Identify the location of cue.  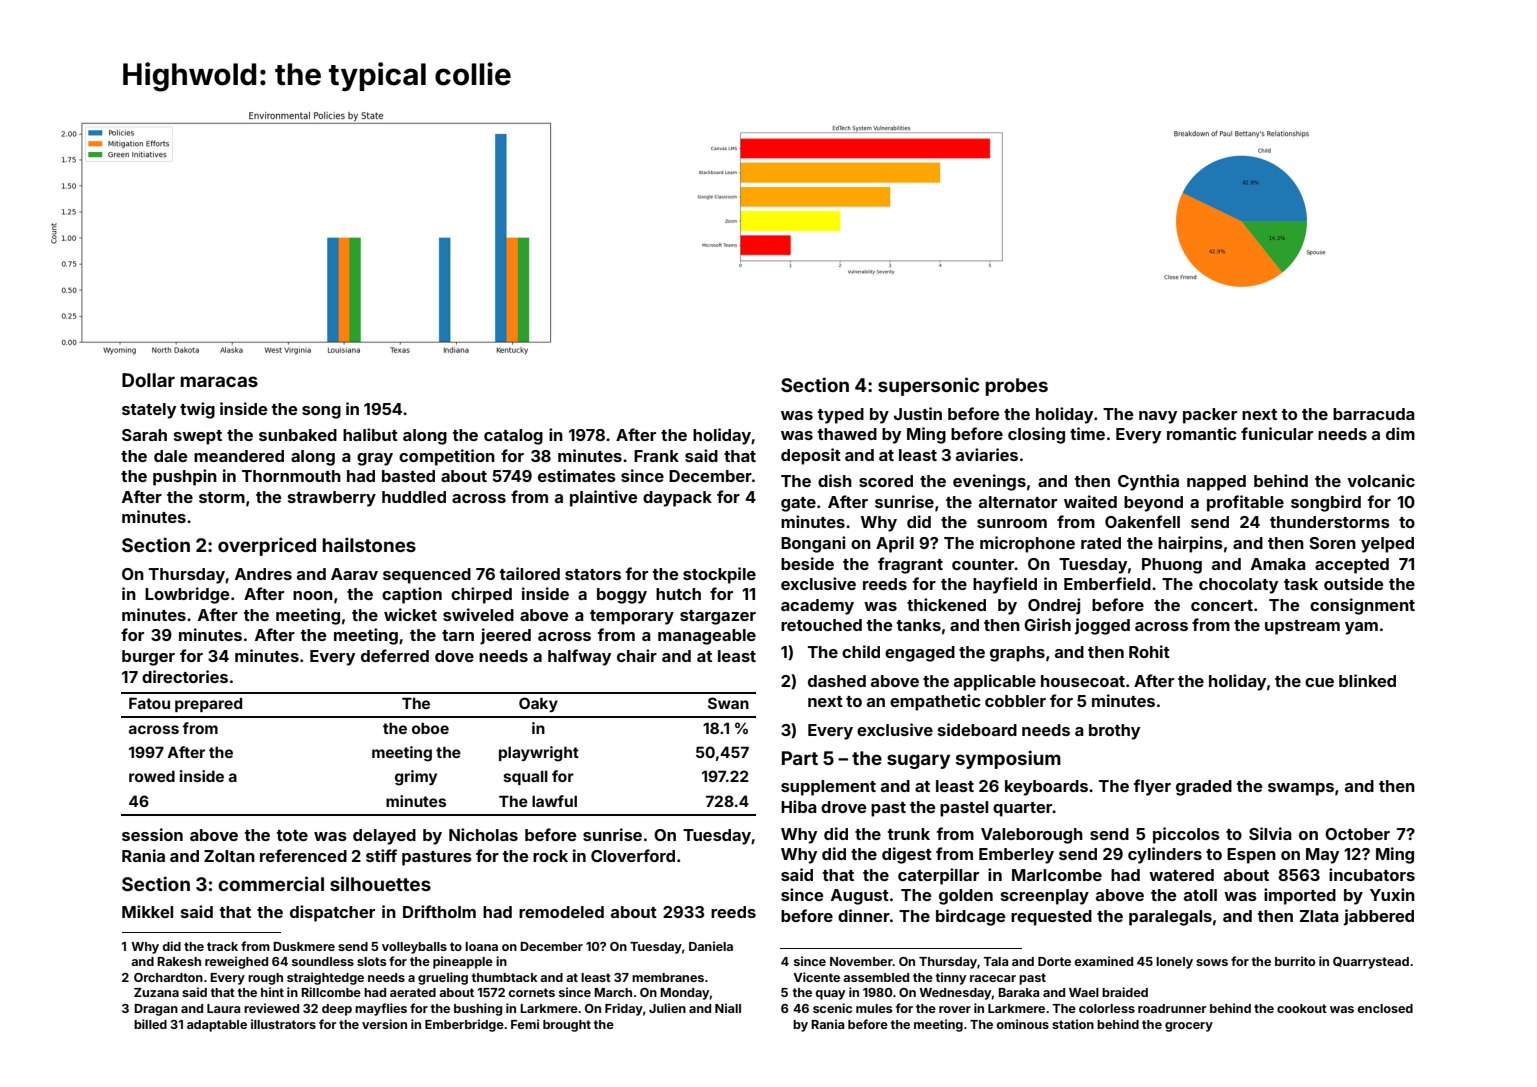
(1319, 682).
